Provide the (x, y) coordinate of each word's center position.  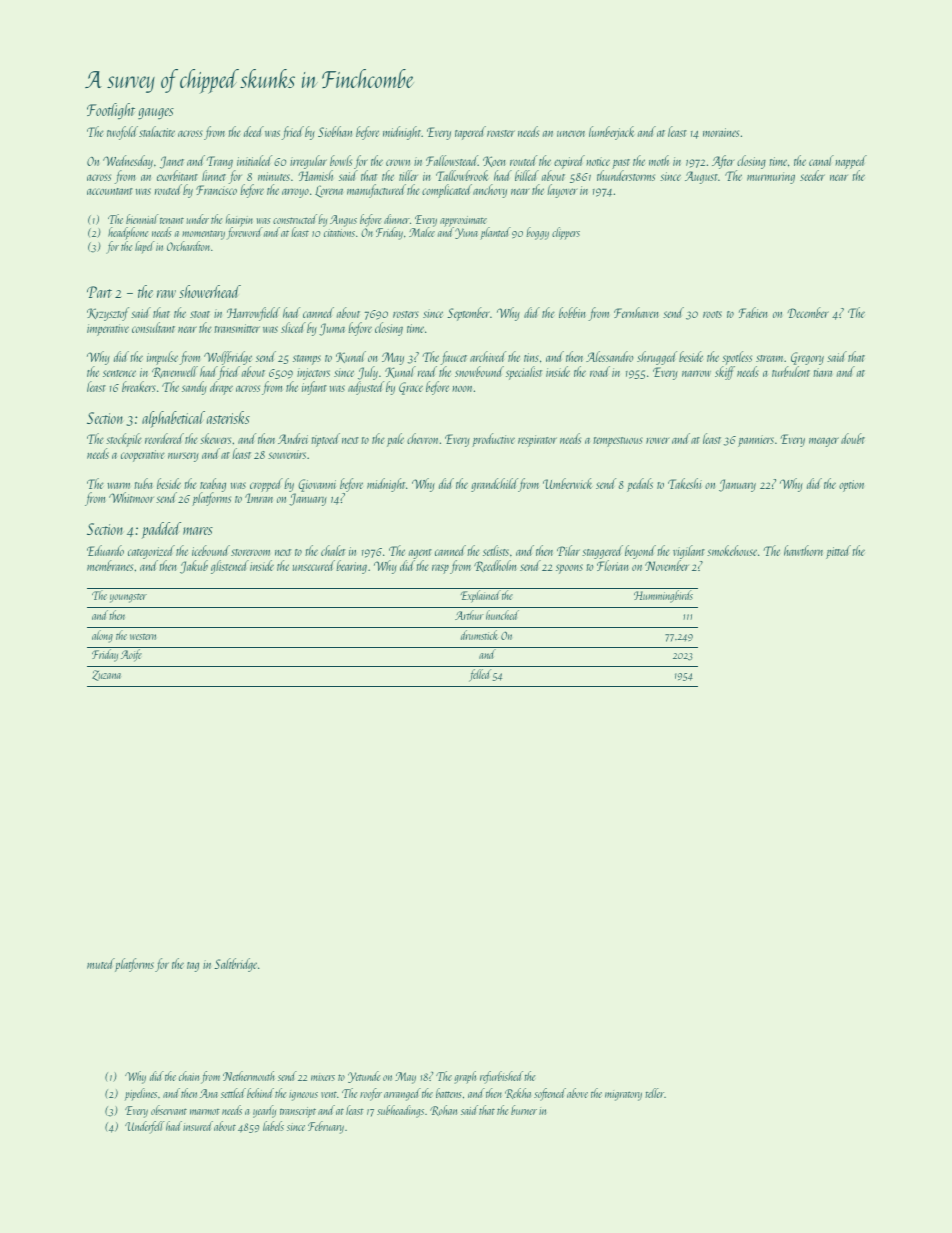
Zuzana (106, 675)
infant (314, 388)
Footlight (111, 111)
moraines (721, 132)
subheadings (400, 1111)
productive (493, 440)
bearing (351, 567)
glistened (230, 567)
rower (658, 440)
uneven (571, 133)
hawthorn (803, 550)
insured (198, 1126)
